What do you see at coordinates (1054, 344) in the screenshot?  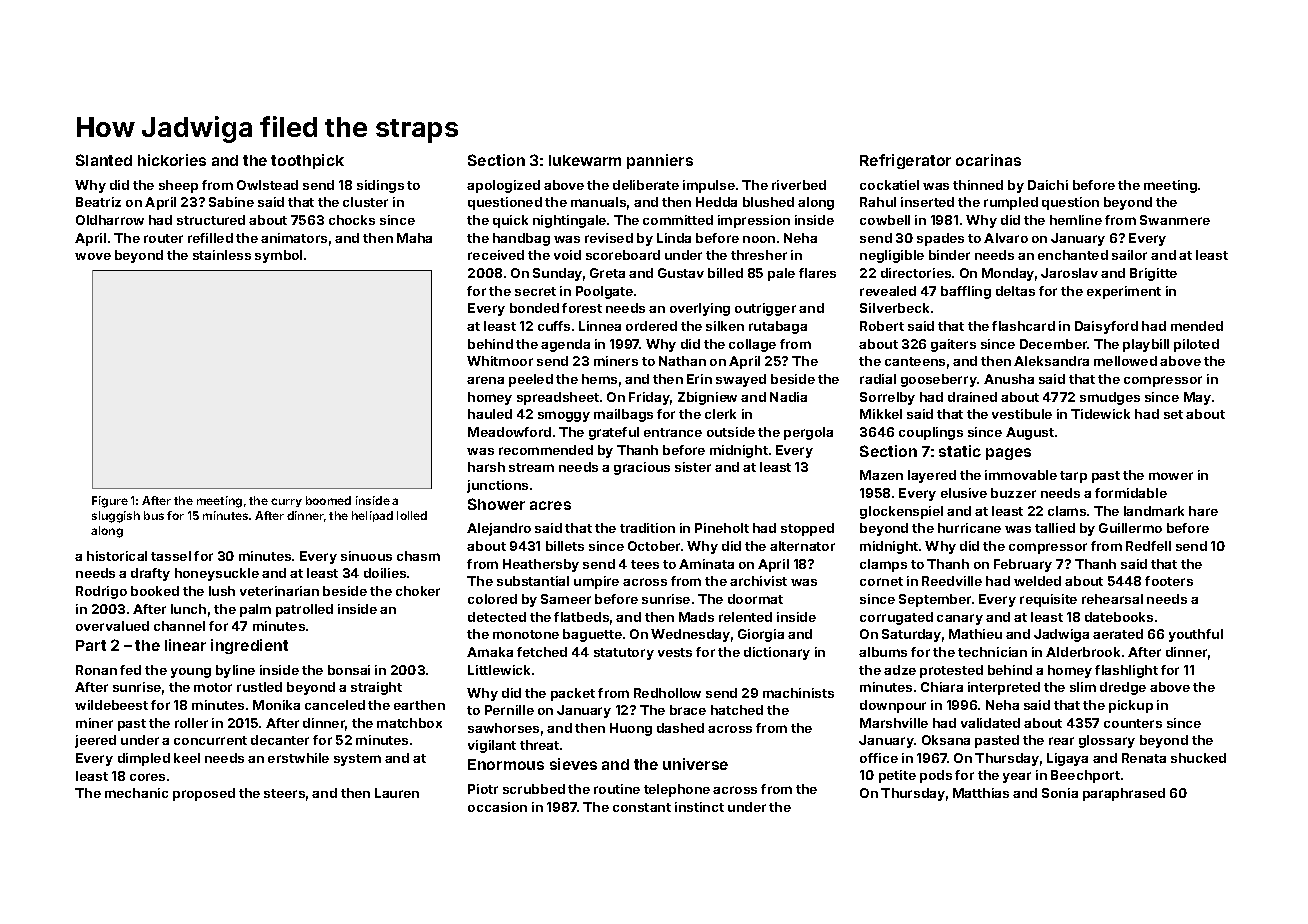 I see `December` at bounding box center [1054, 344].
